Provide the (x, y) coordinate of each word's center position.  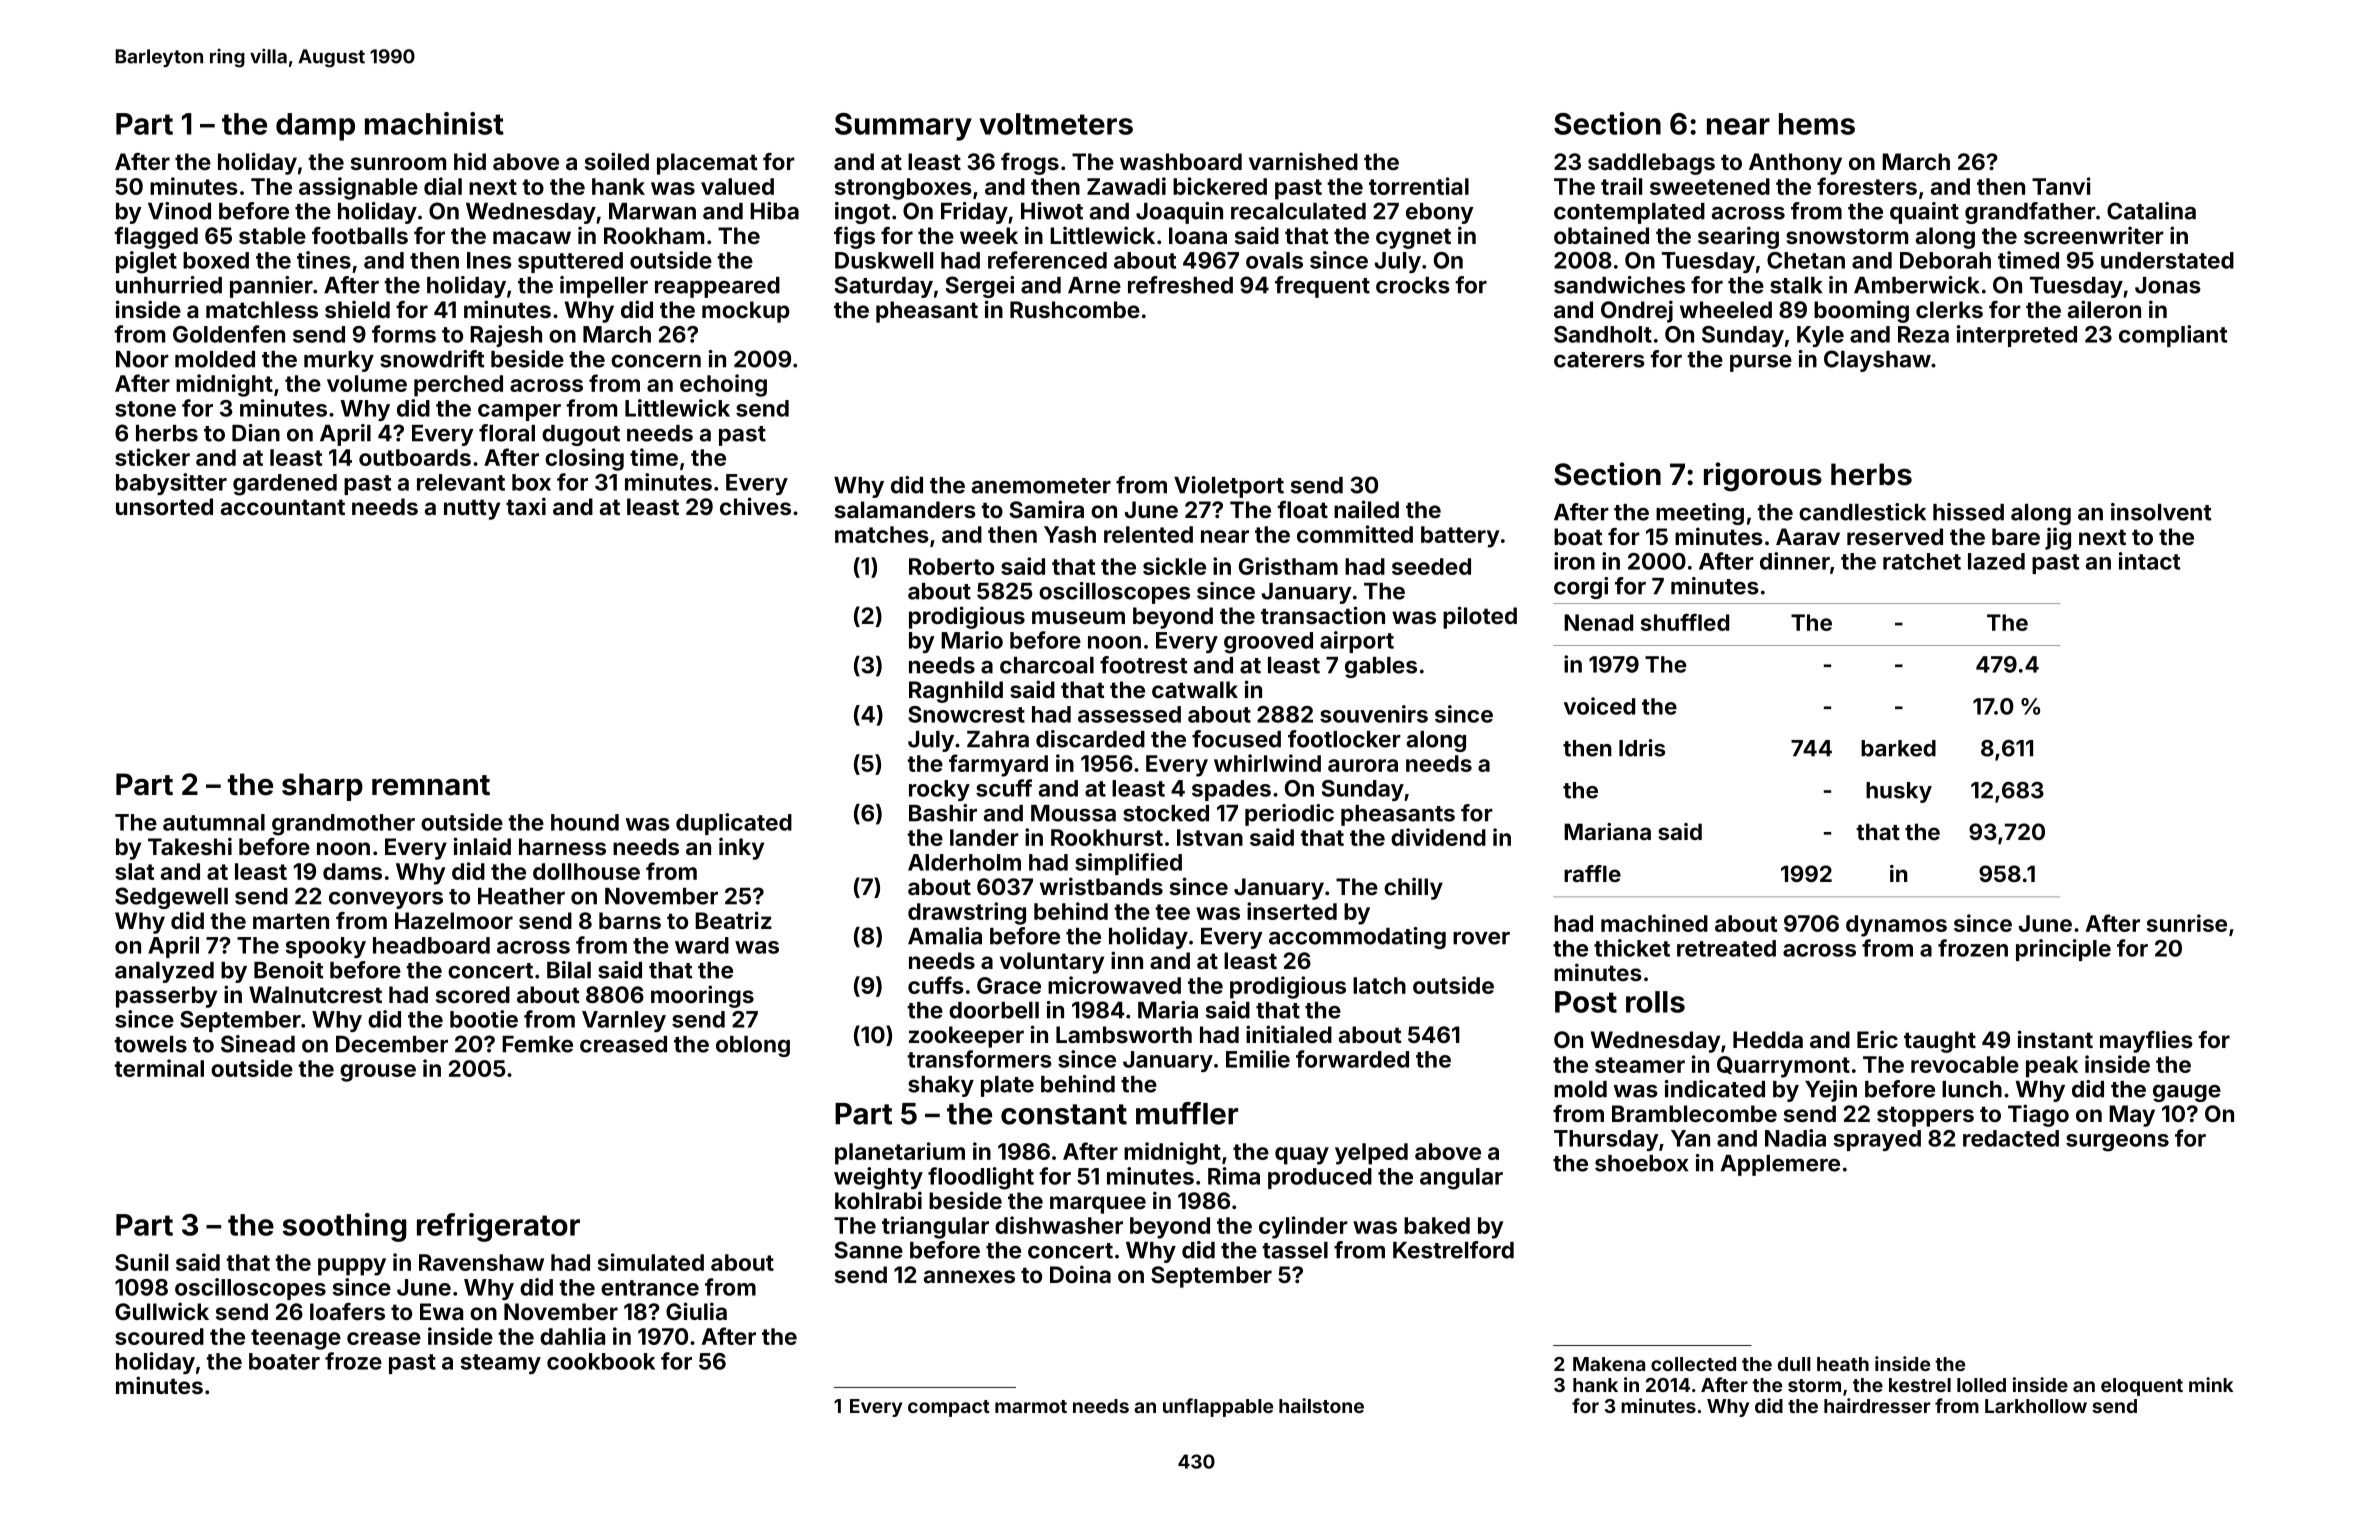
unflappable (1218, 1407)
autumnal (214, 822)
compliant (2173, 336)
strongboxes (903, 189)
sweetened (1710, 186)
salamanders (905, 509)
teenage (296, 1339)
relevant (461, 482)
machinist (434, 123)
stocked (1166, 813)
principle (2063, 950)
